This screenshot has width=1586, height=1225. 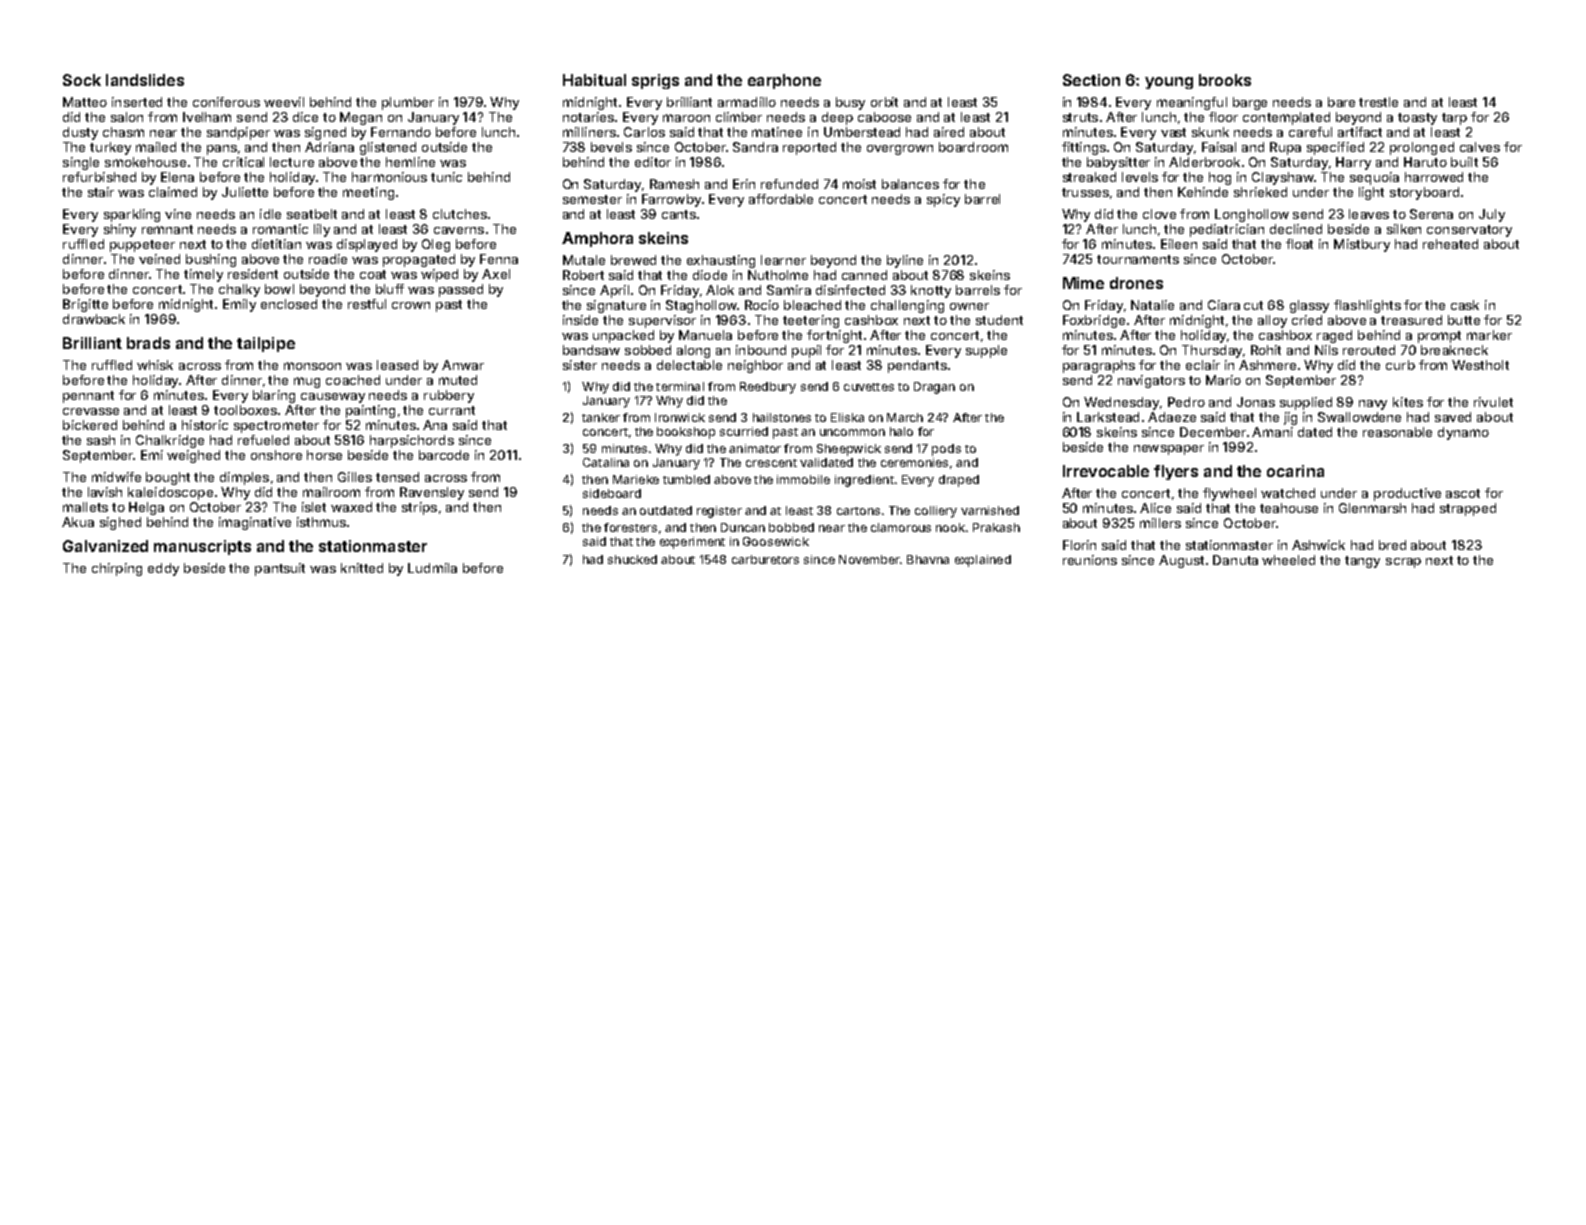 What do you see at coordinates (85, 102) in the screenshot?
I see `Matteo` at bounding box center [85, 102].
